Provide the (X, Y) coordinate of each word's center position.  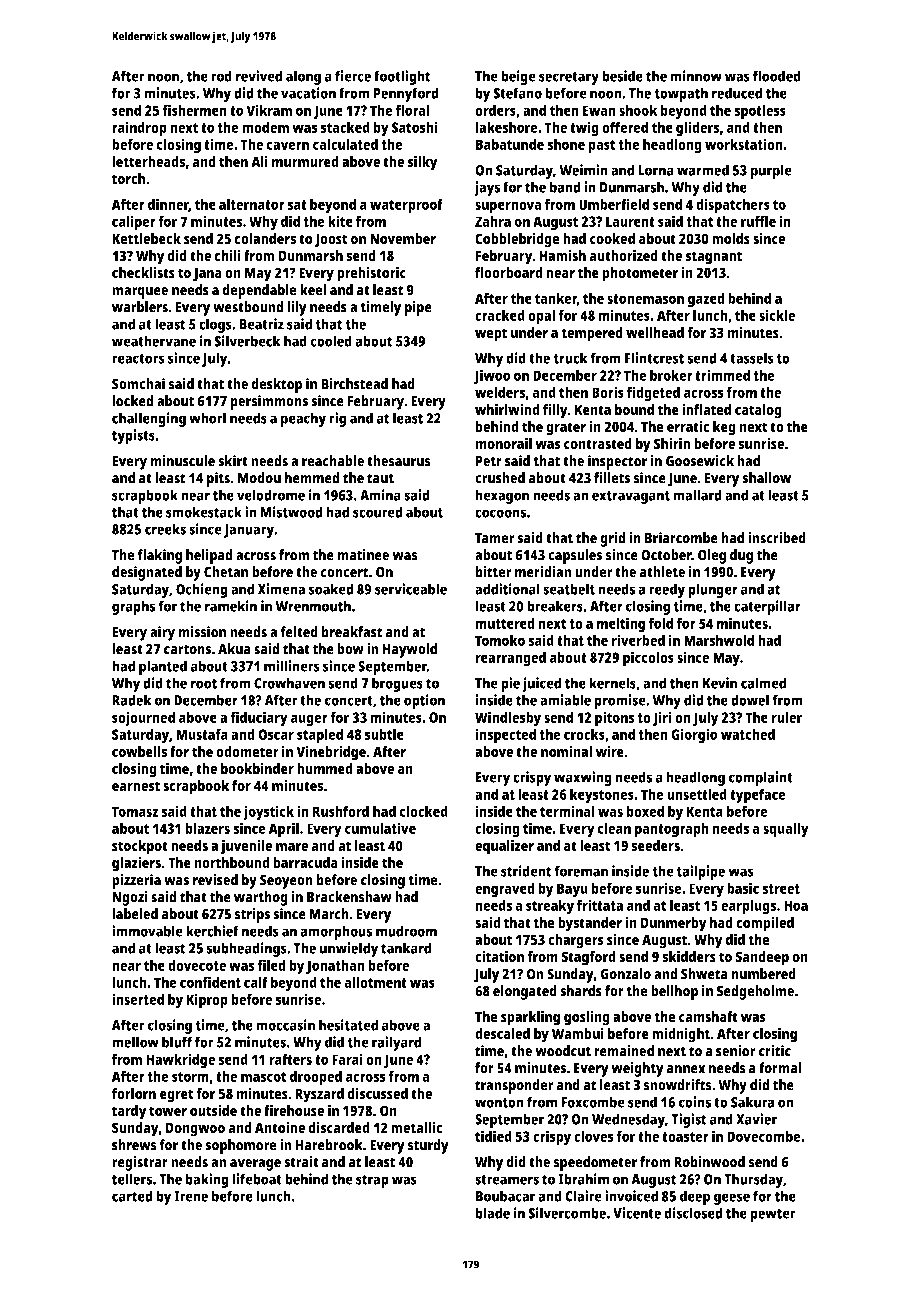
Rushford (341, 811)
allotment (375, 982)
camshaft (708, 1017)
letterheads (148, 161)
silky (422, 163)
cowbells (139, 751)
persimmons (269, 402)
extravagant (631, 497)
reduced (737, 93)
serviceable (411, 589)
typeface (758, 796)
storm (190, 1077)
